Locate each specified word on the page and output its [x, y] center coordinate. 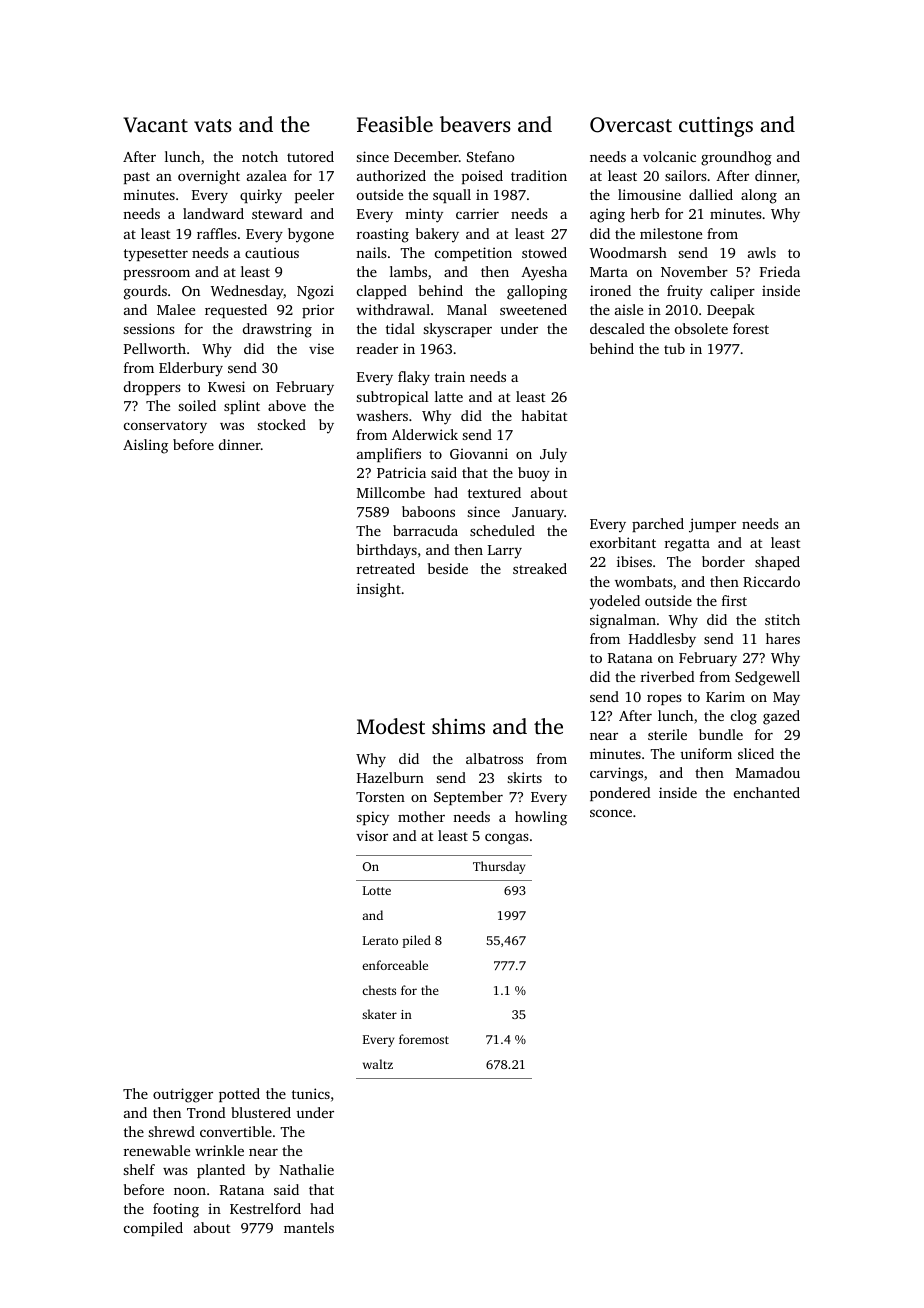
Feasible [395, 124]
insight [379, 590]
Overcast [631, 125]
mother [421, 816]
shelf [139, 1169]
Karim [725, 696]
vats [213, 125]
